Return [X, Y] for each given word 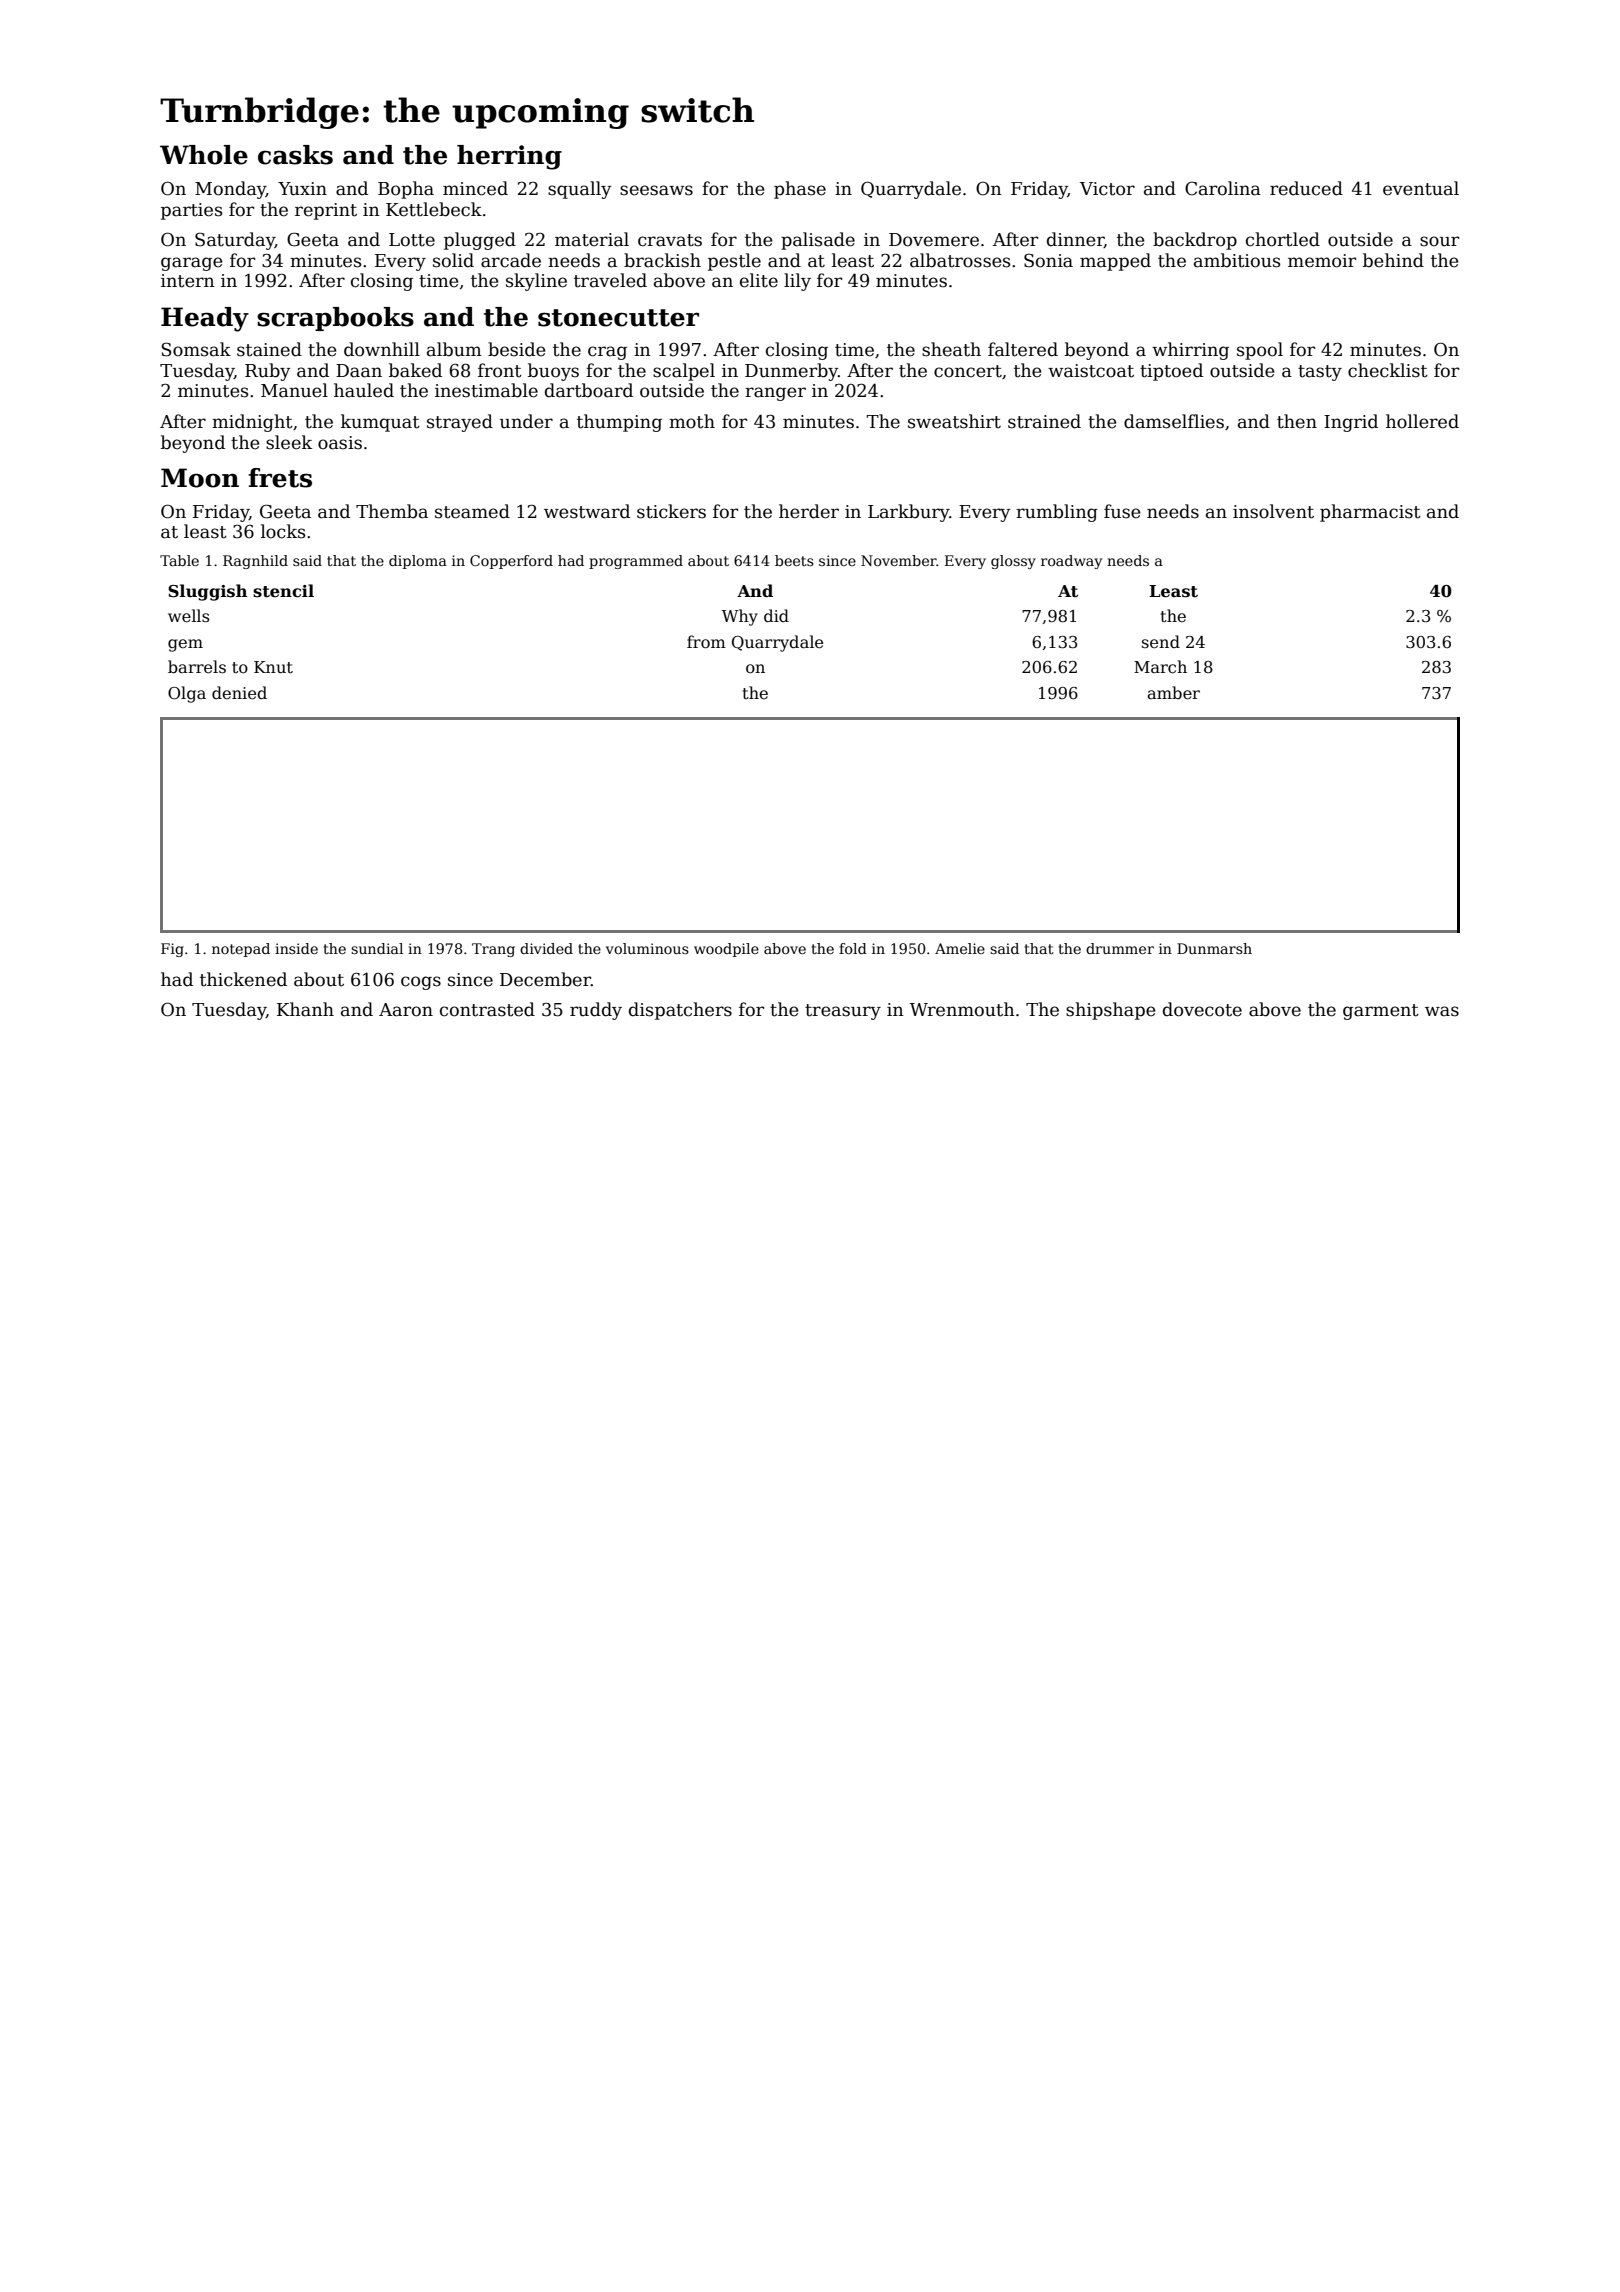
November [899, 560]
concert [968, 371]
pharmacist [1370, 513]
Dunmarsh [1214, 948]
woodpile [726, 950]
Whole [204, 155]
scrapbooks [335, 319]
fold [853, 948]
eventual [1421, 188]
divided [546, 948]
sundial [377, 948]
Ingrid [1351, 423]
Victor [1107, 189]
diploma [418, 562]
